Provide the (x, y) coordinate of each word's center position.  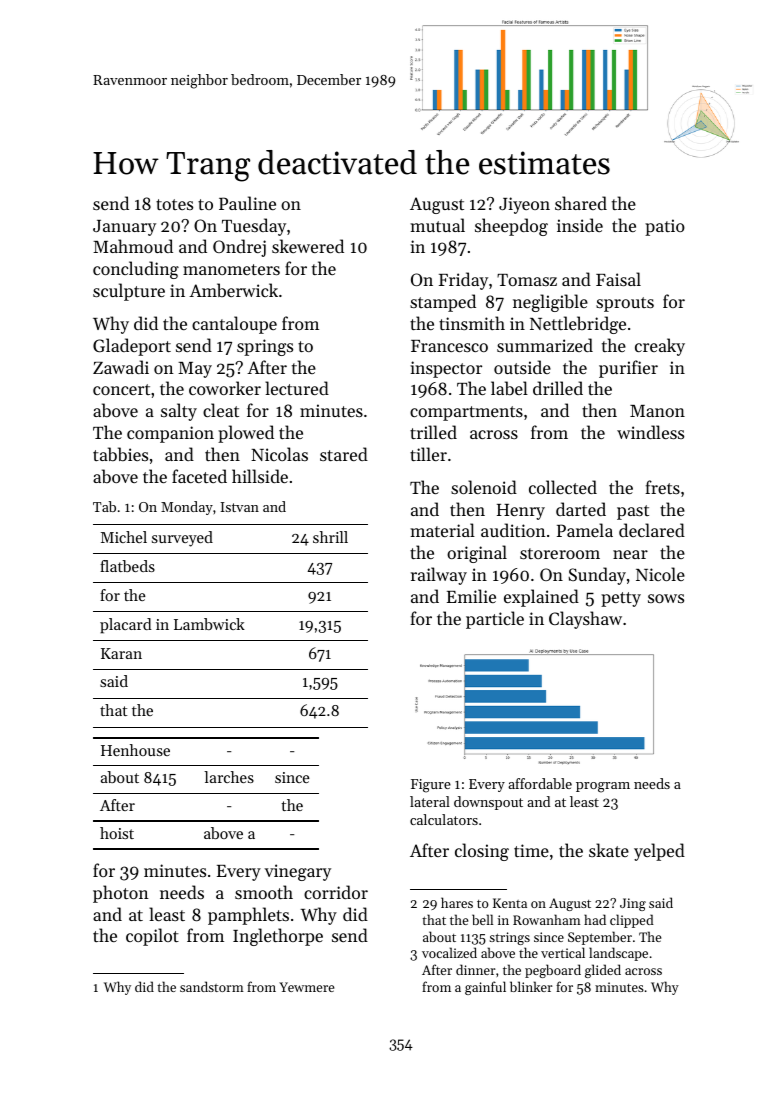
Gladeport (132, 347)
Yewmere (306, 987)
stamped (443, 303)
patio (665, 227)
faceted (199, 476)
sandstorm (212, 986)
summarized (545, 345)
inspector (446, 369)
